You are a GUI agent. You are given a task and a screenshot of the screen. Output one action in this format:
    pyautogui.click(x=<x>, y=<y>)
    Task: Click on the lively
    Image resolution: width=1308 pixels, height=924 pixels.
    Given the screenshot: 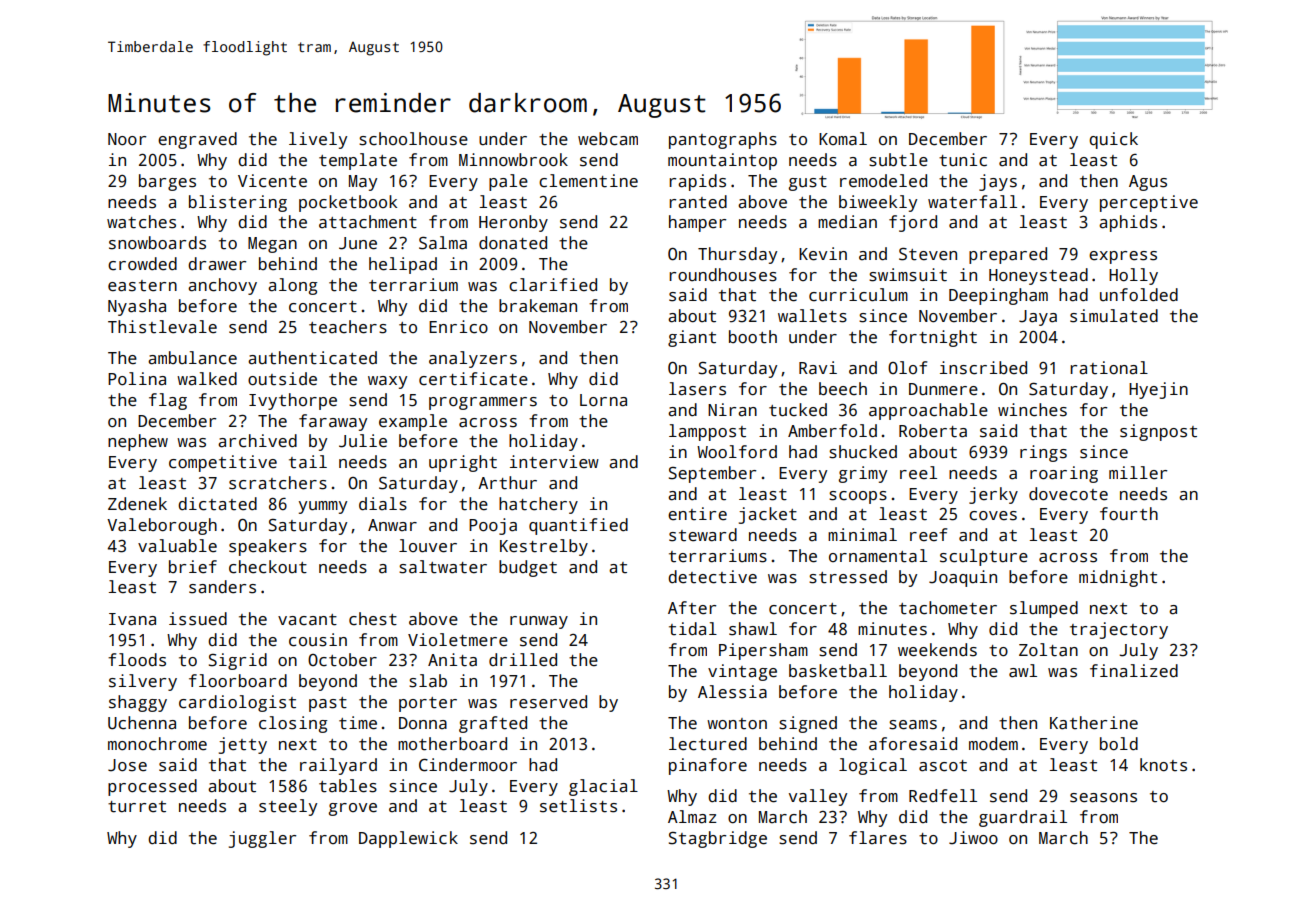 What is the action you would take?
    pyautogui.click(x=318, y=140)
